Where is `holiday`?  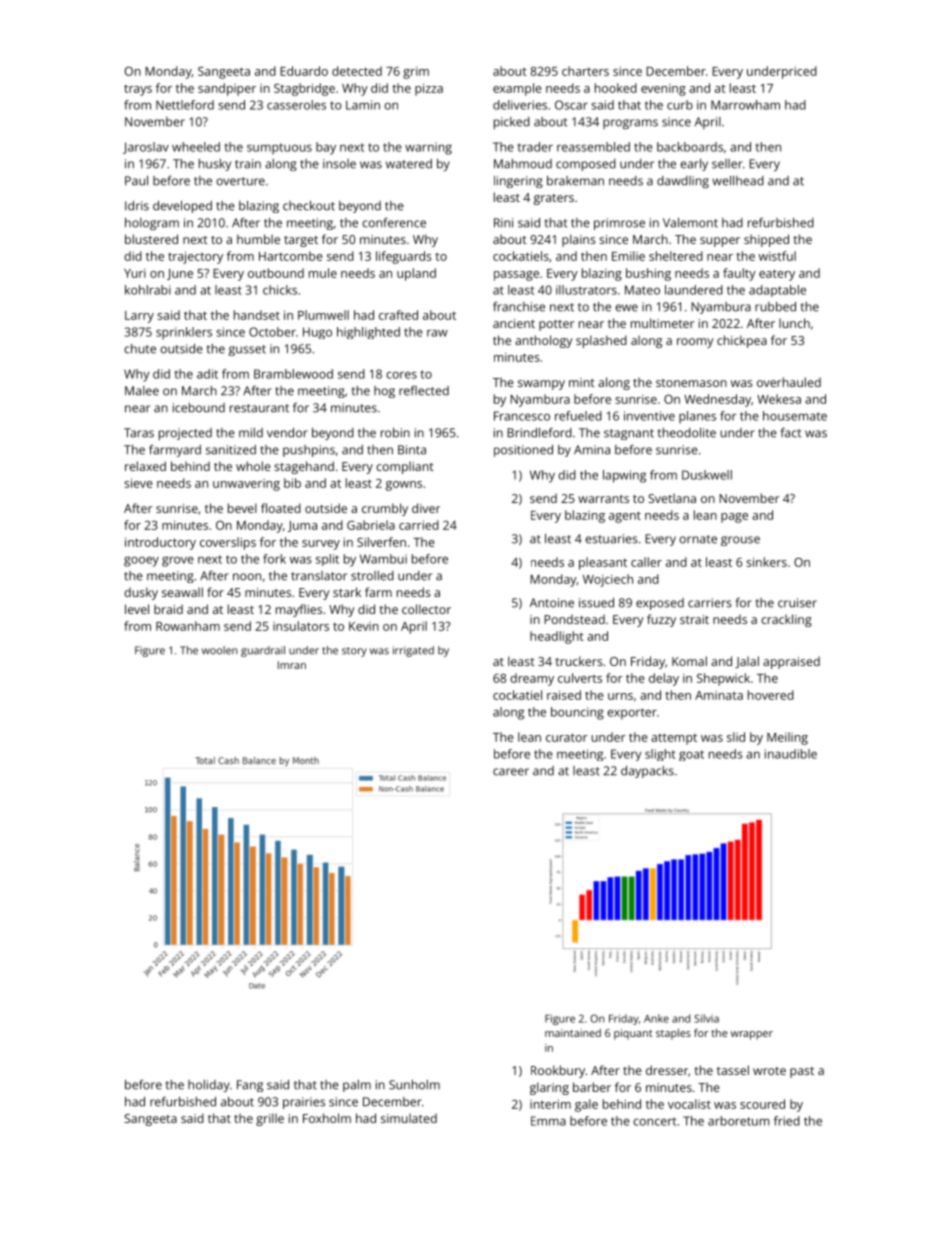
holiday is located at coordinates (209, 1086).
